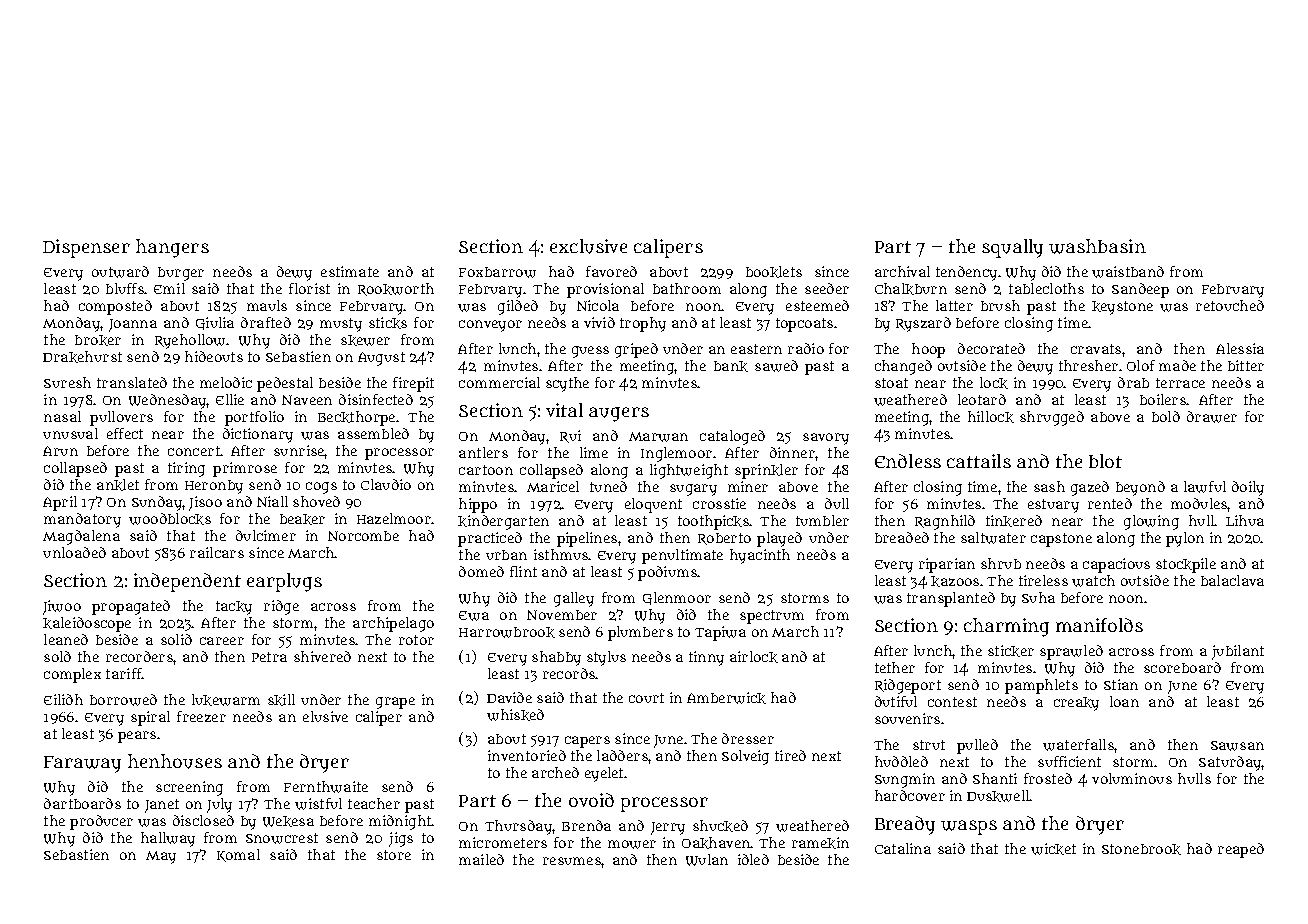  I want to click on toothpicks, so click(713, 522).
